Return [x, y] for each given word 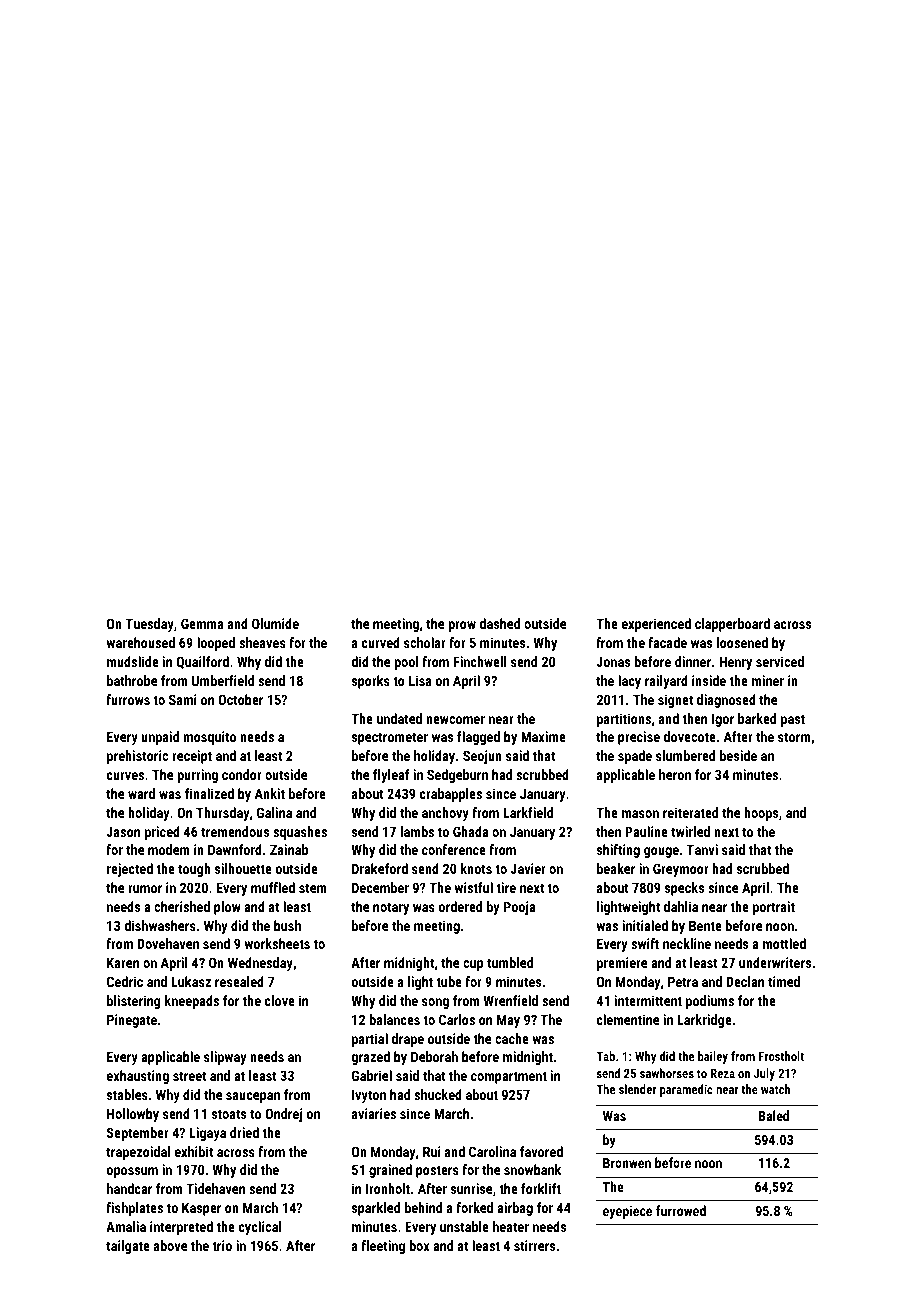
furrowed [681, 1210]
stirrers [534, 1245]
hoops [761, 814]
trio [222, 1245]
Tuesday [149, 625]
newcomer [455, 720]
